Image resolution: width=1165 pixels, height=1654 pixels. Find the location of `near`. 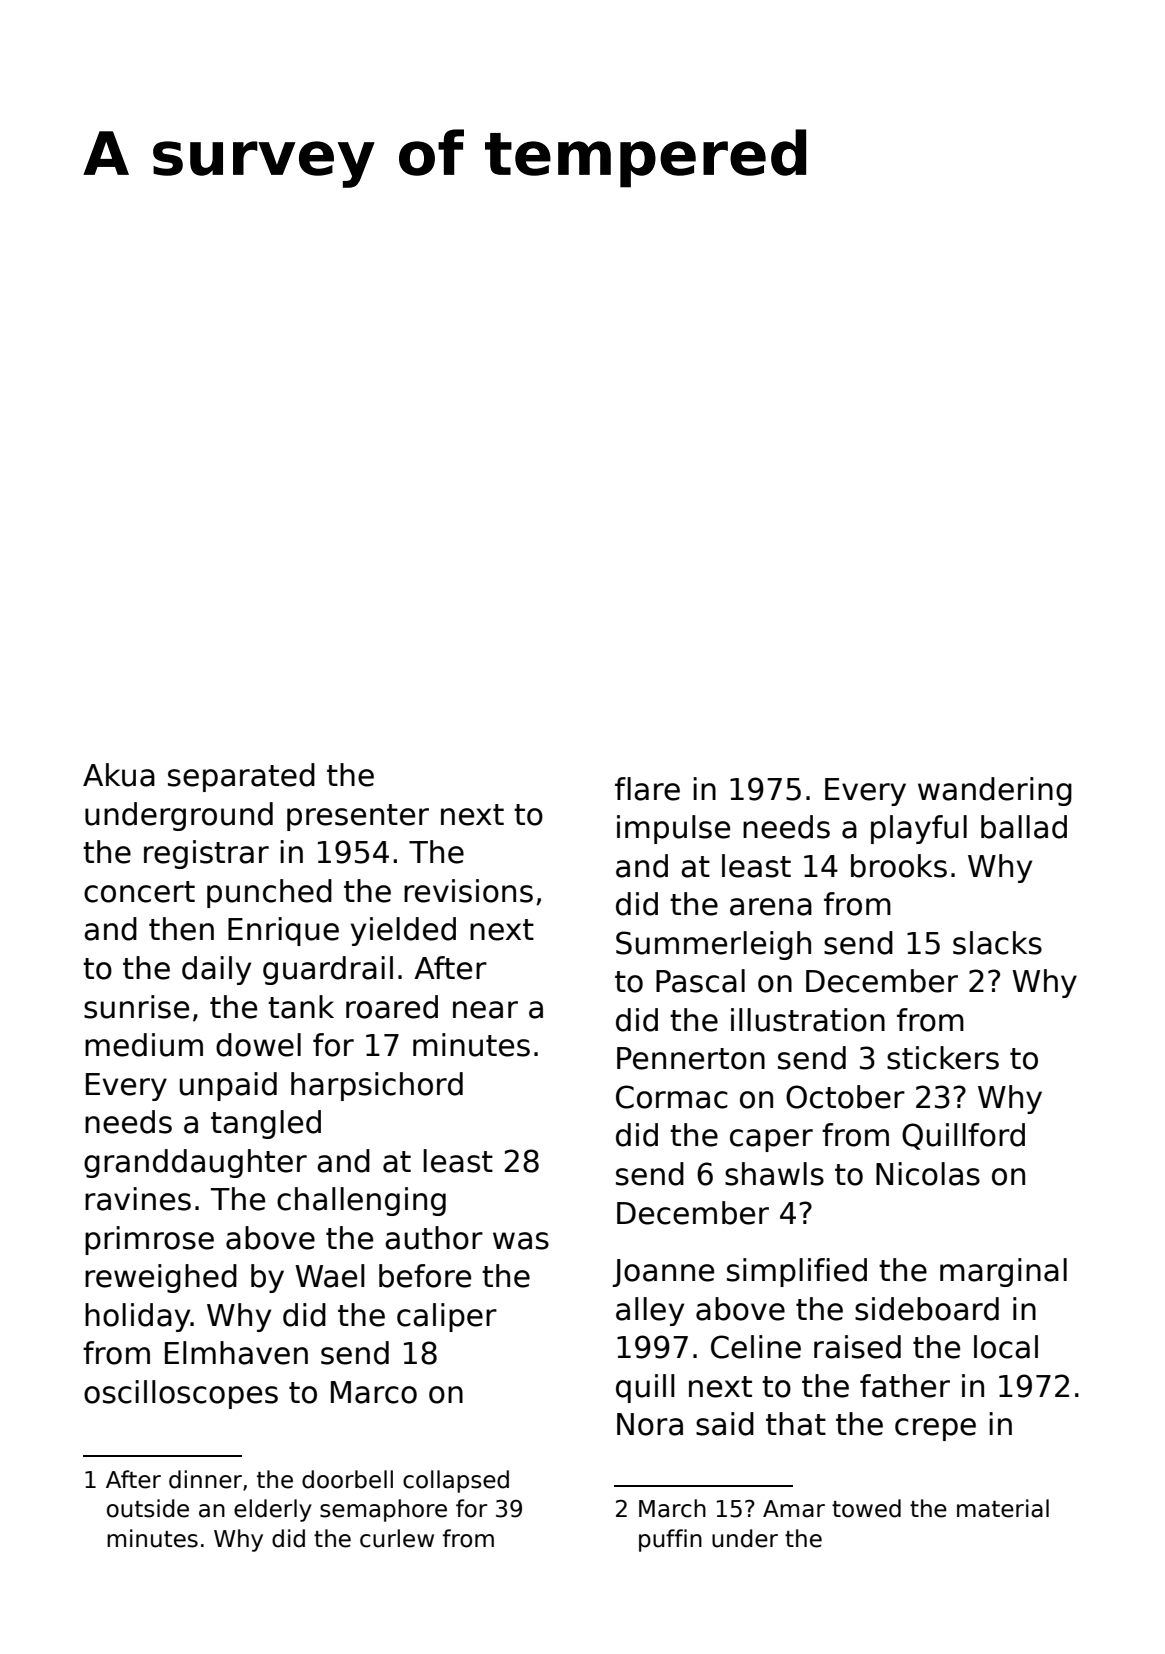

near is located at coordinates (485, 1010).
